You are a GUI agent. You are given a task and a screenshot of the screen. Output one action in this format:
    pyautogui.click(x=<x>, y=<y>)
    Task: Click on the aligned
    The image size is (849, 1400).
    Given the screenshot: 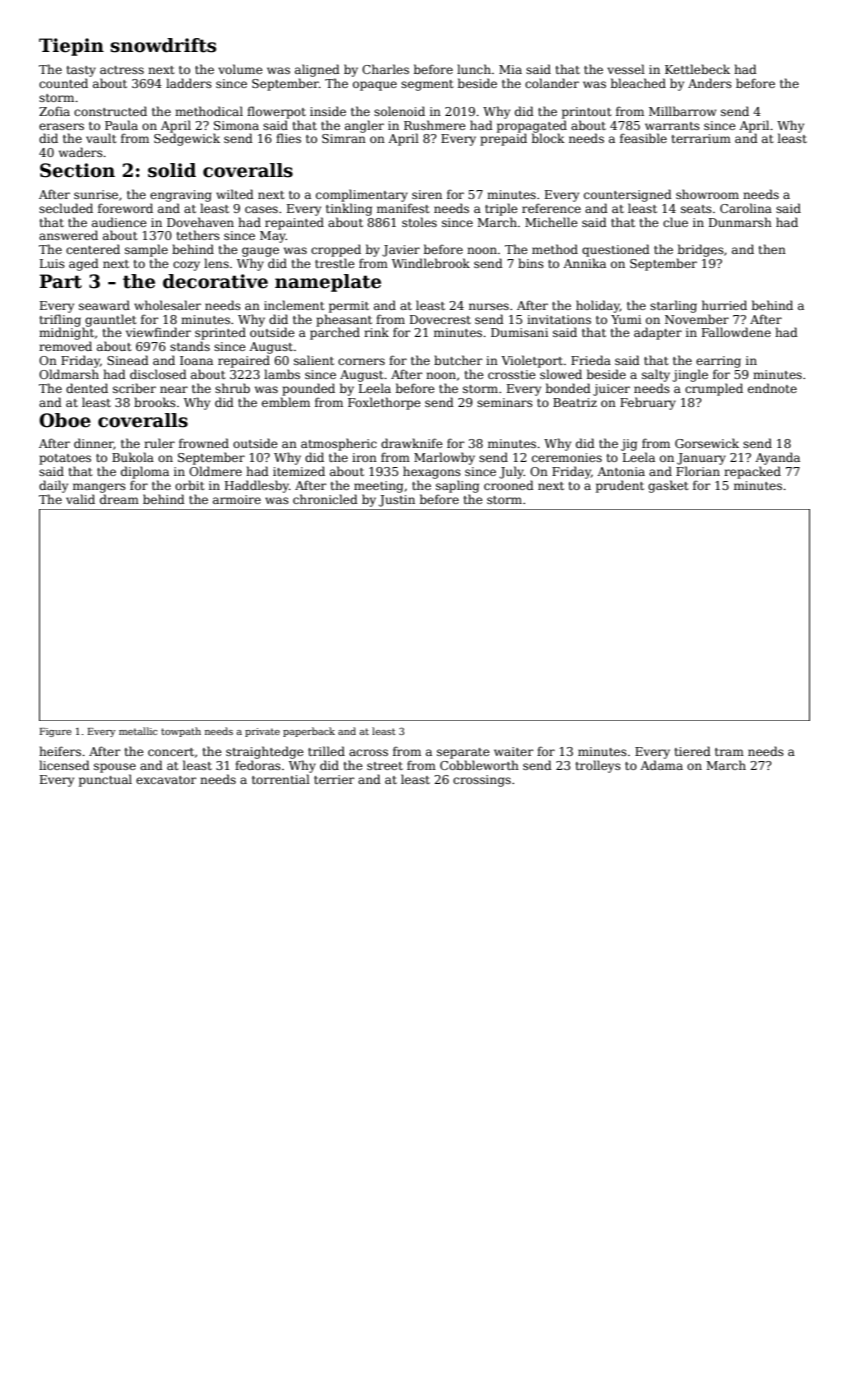 What is the action you would take?
    pyautogui.click(x=317, y=70)
